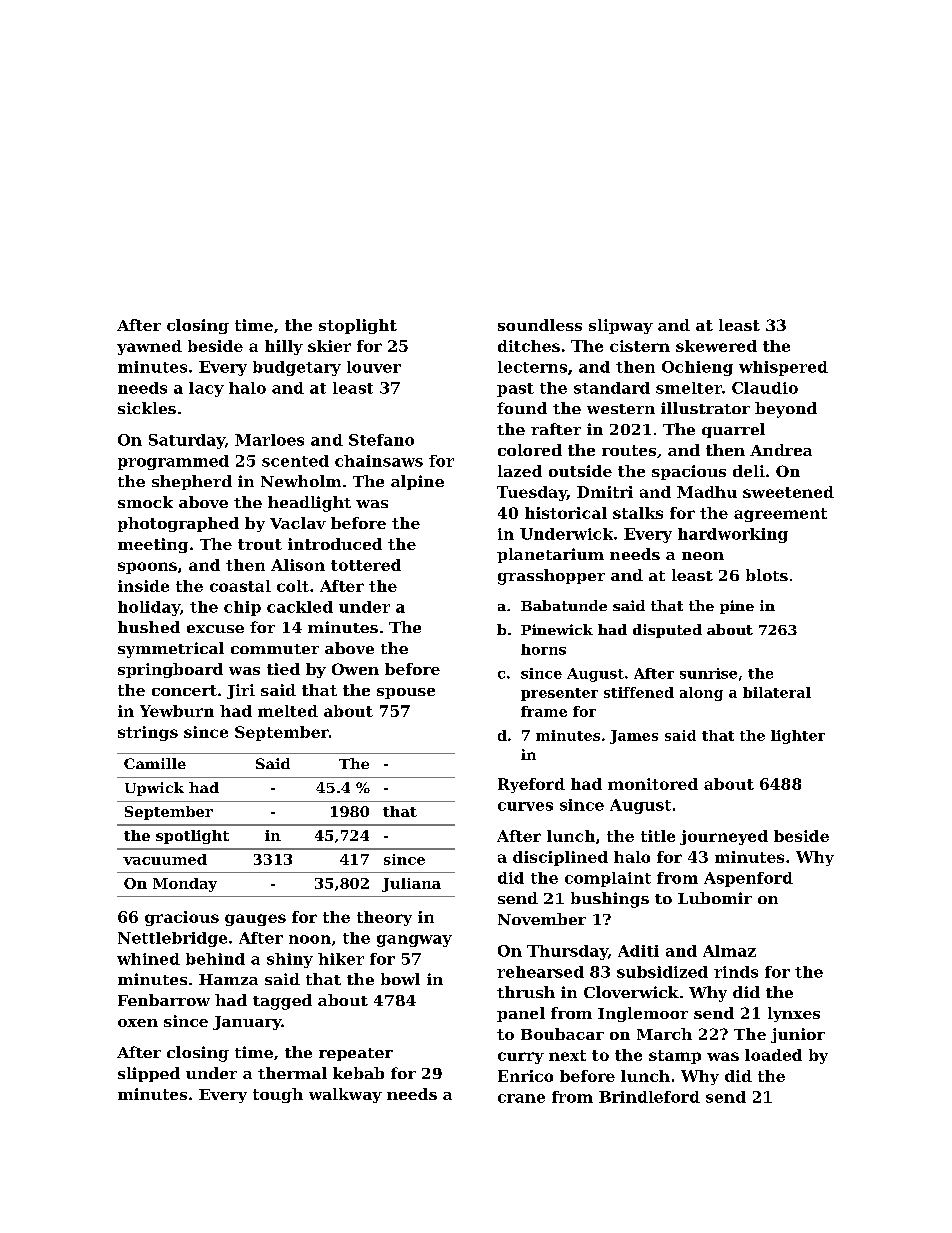  Describe the element at coordinates (192, 837) in the screenshot. I see `spotlight` at that location.
